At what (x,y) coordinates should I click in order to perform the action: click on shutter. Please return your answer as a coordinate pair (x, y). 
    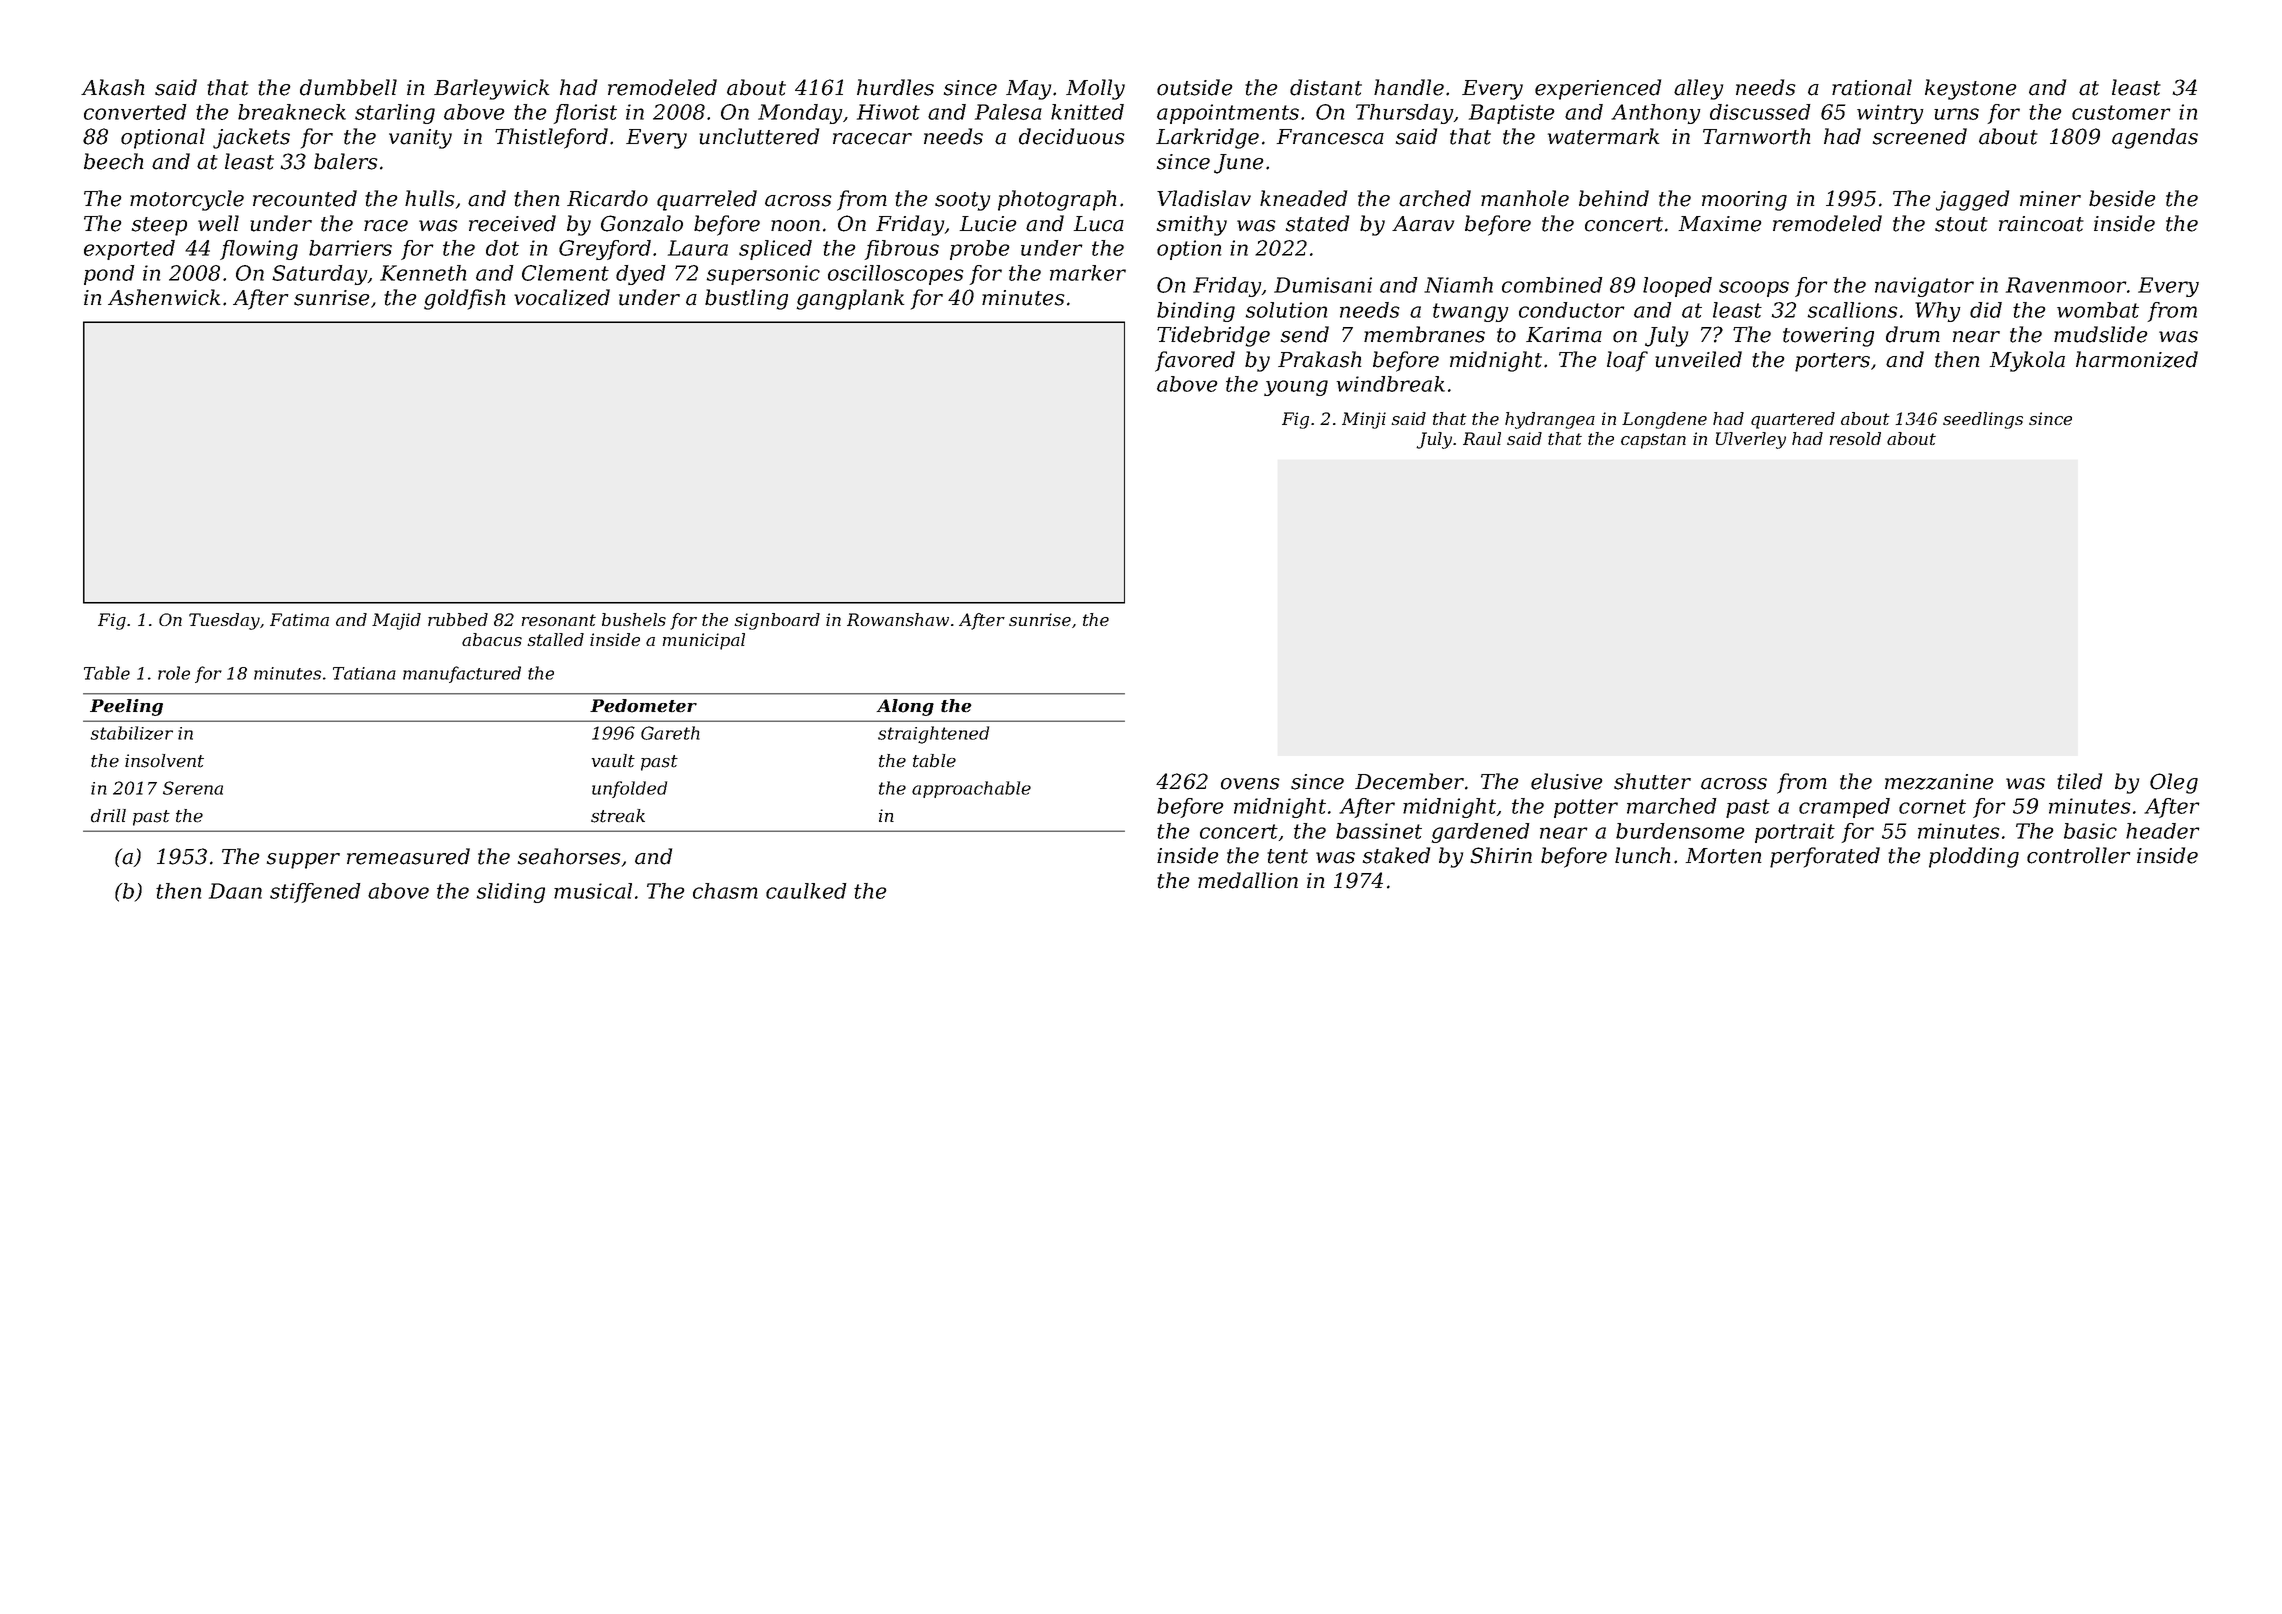
    Looking at the image, I should click on (1652, 781).
